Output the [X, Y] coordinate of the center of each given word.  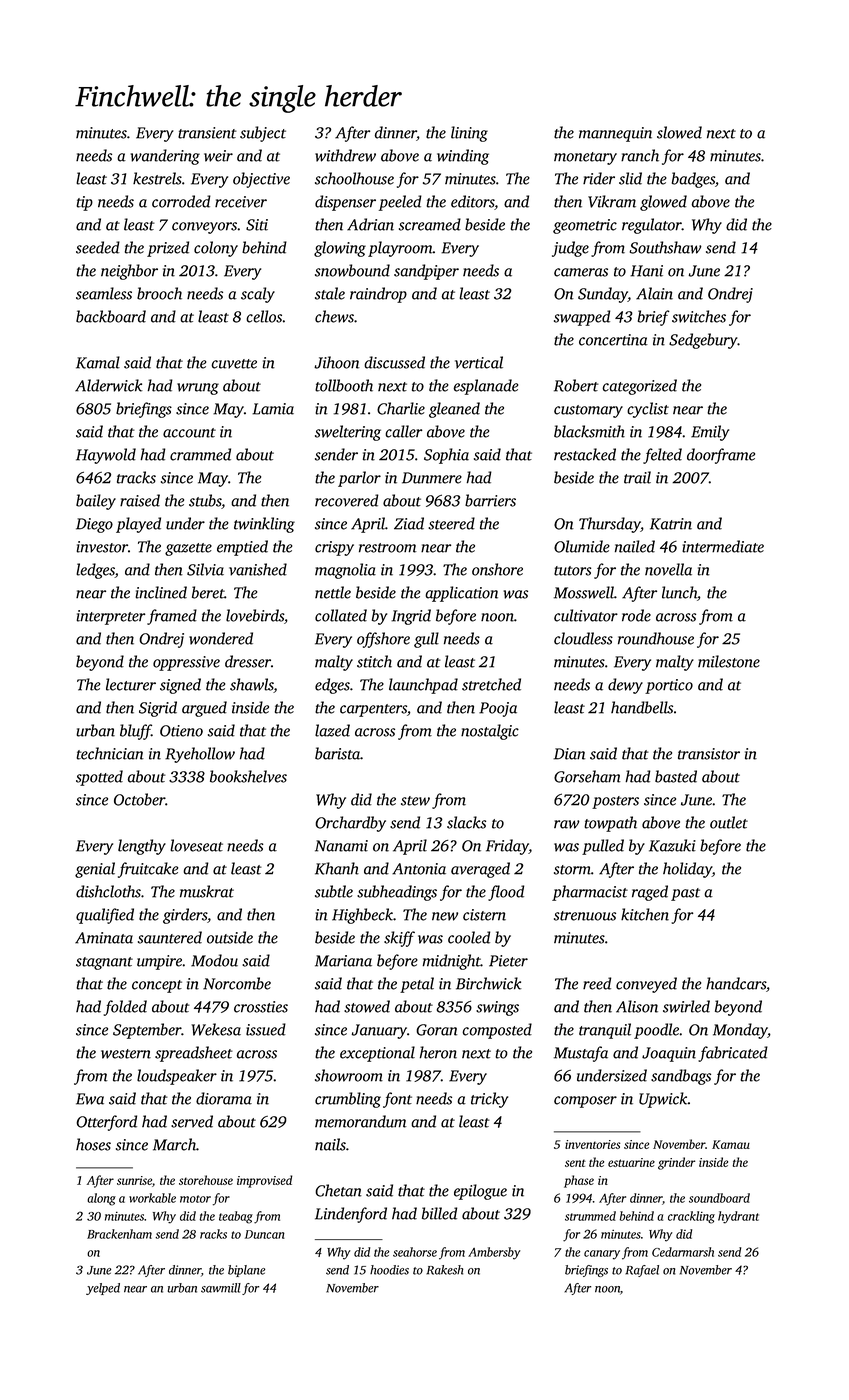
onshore [497, 569]
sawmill [221, 1288]
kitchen [645, 914]
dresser [248, 661]
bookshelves [248, 776]
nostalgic [490, 732]
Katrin [671, 524]
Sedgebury [703, 341]
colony [216, 249]
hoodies [389, 1270]
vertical [479, 362]
